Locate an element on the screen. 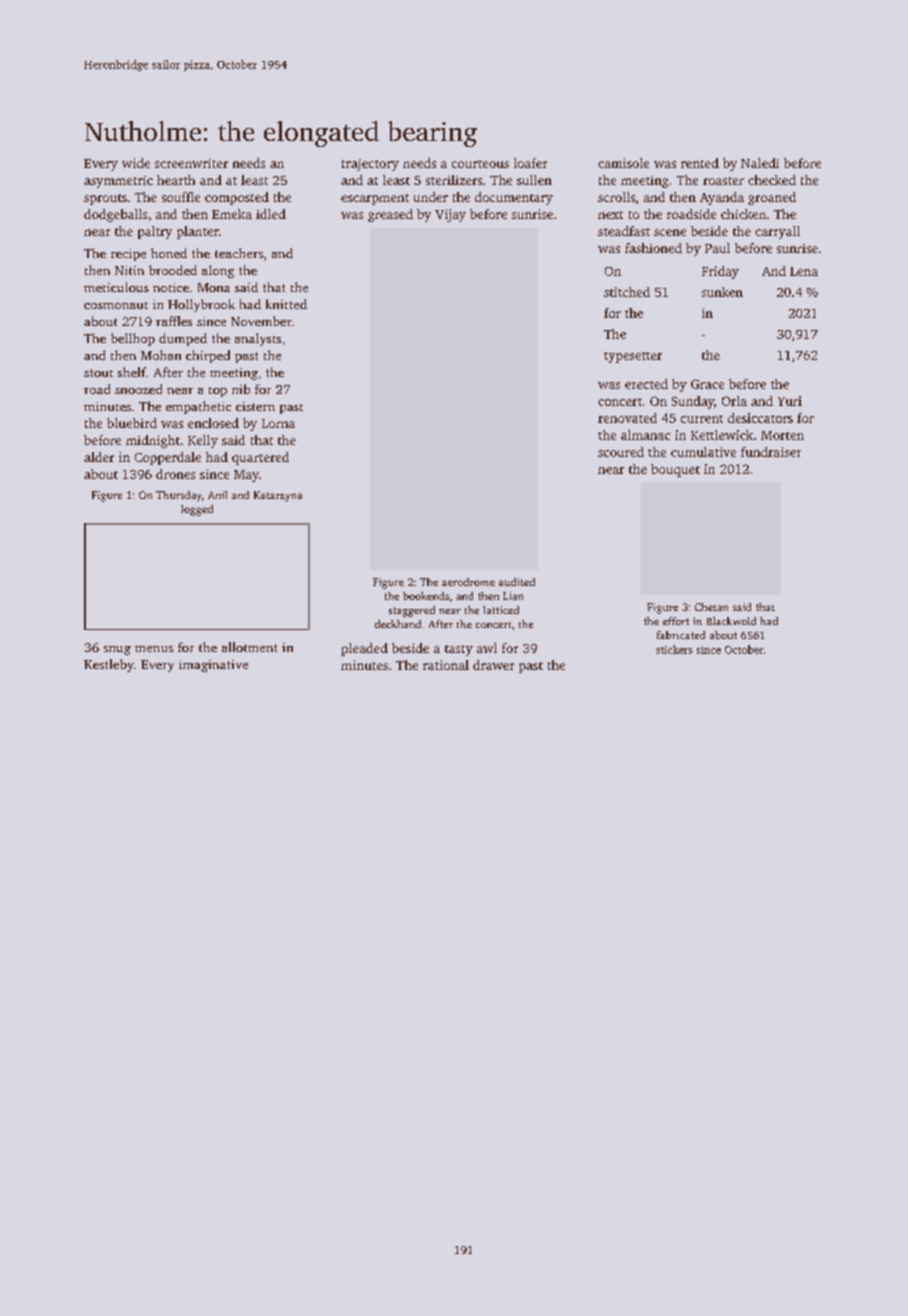  rented is located at coordinates (700, 163).
